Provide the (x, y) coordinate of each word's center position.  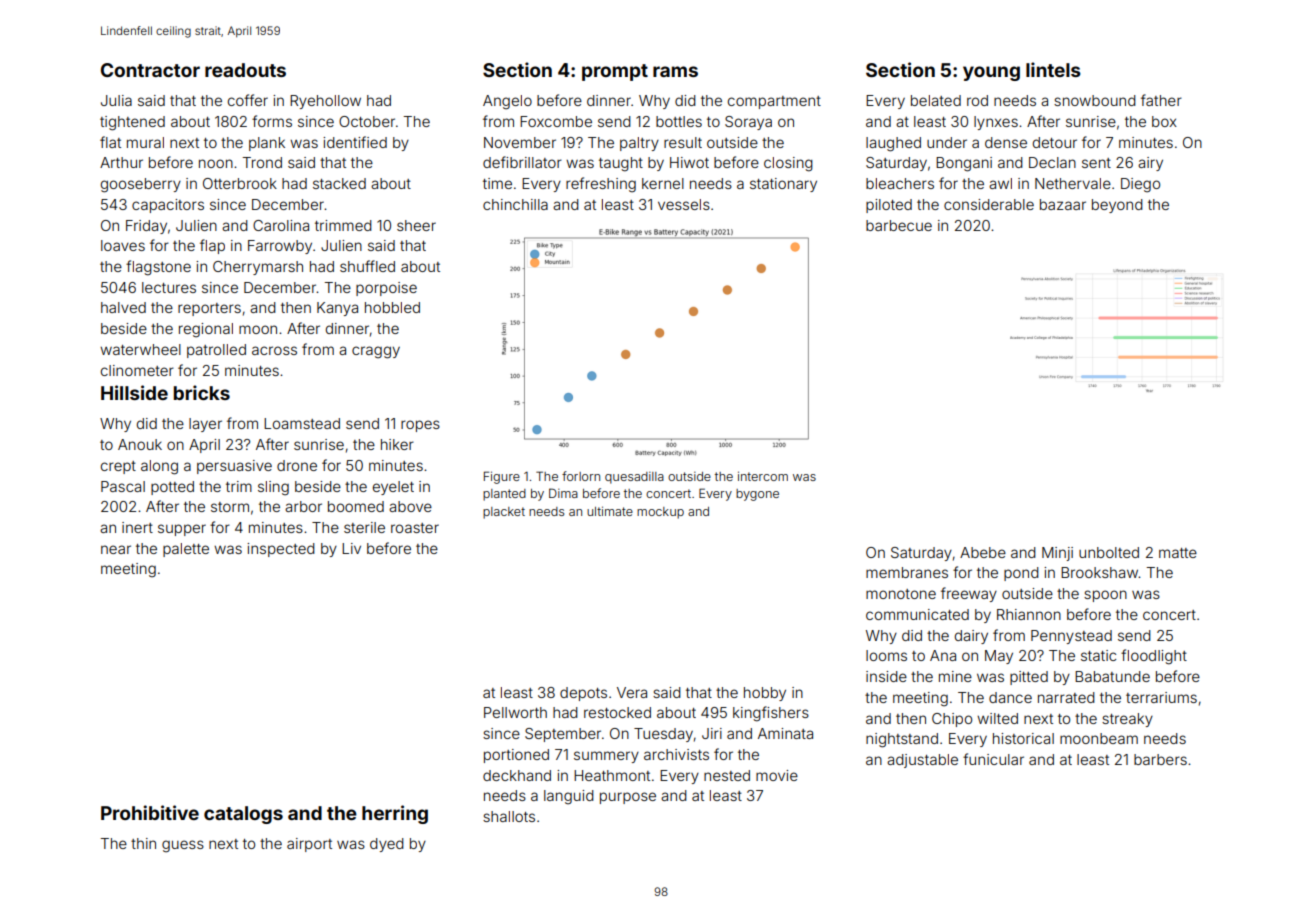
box (1164, 121)
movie (777, 775)
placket (504, 513)
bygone (757, 495)
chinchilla (515, 204)
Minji (1057, 554)
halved (123, 307)
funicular (993, 759)
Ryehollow (325, 102)
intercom (763, 476)
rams (675, 71)
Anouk (140, 444)
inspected (281, 550)
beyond (1117, 206)
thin (143, 843)
